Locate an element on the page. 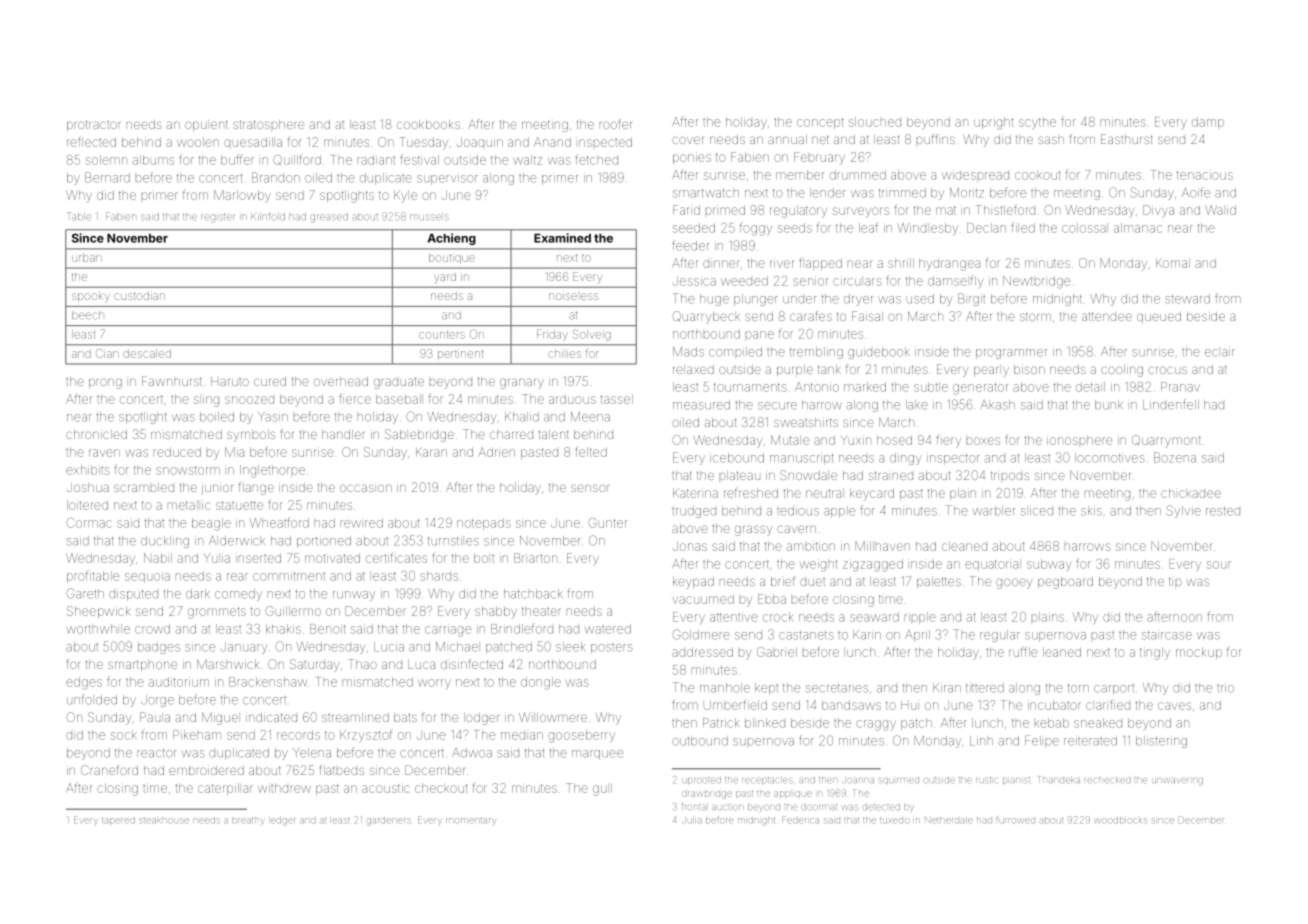 This page has height=924, width=1308. edges is located at coordinates (84, 683).
